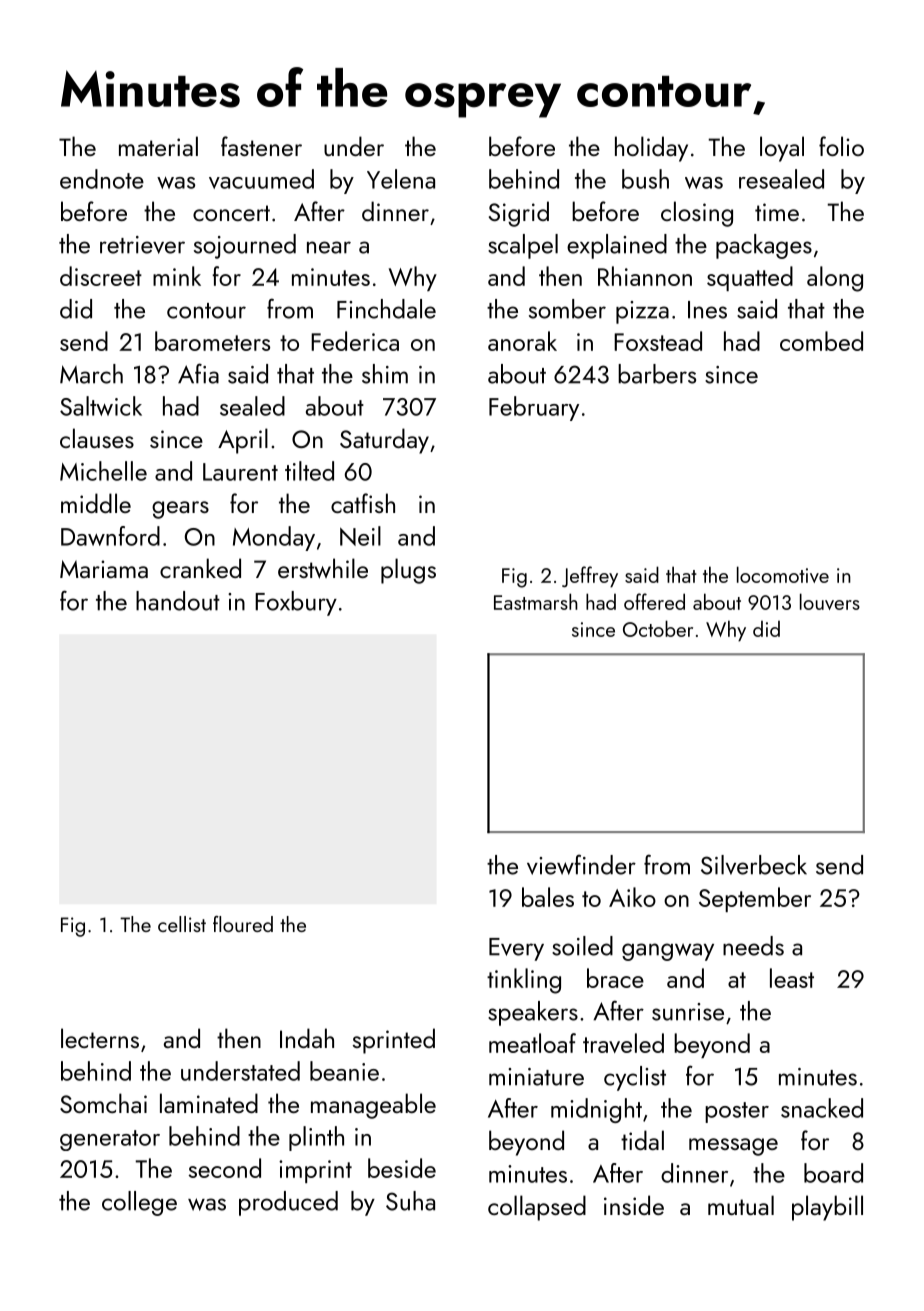 This document has height=1311, width=924. I want to click on holiday, so click(651, 149).
